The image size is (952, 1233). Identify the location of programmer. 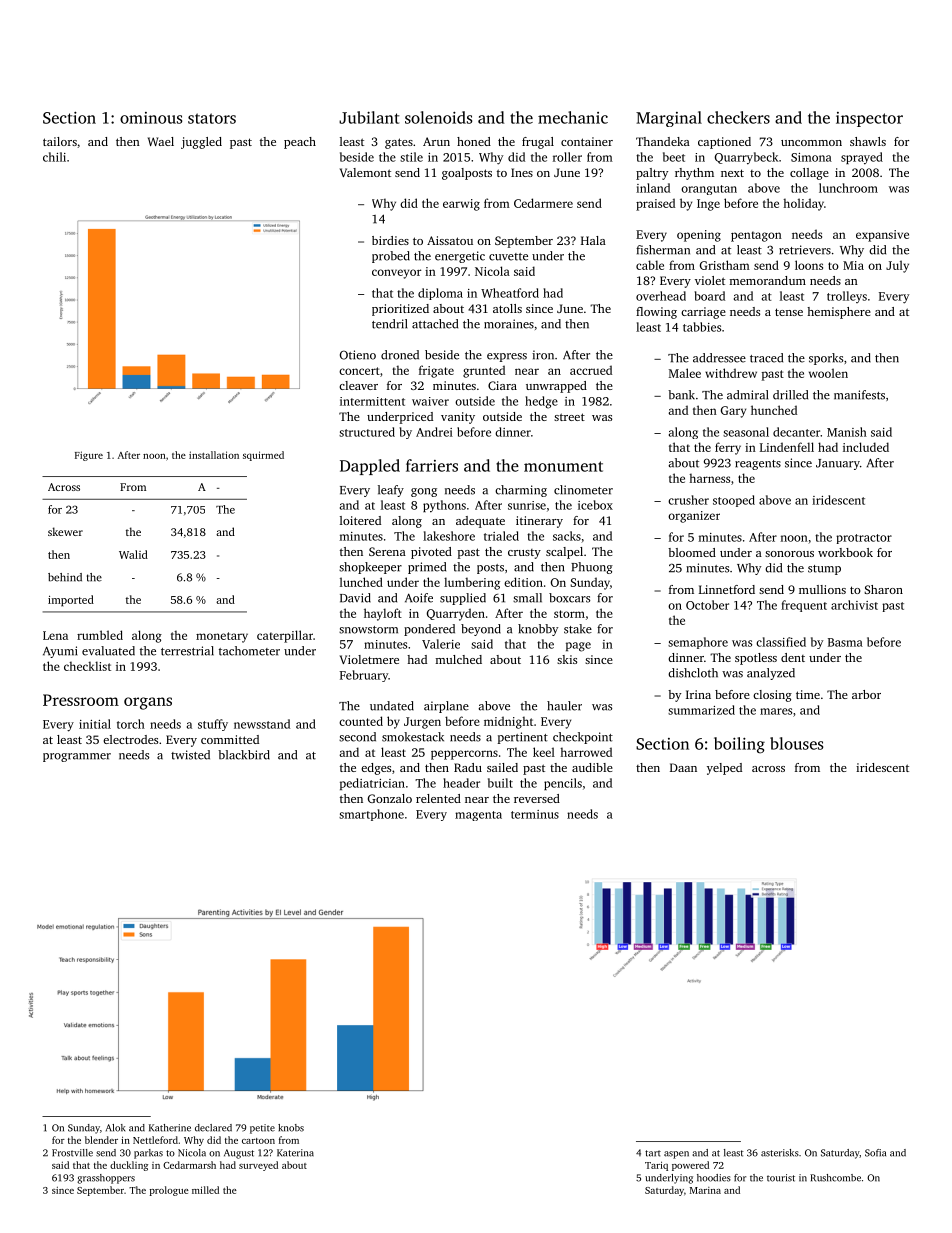
(77, 757).
